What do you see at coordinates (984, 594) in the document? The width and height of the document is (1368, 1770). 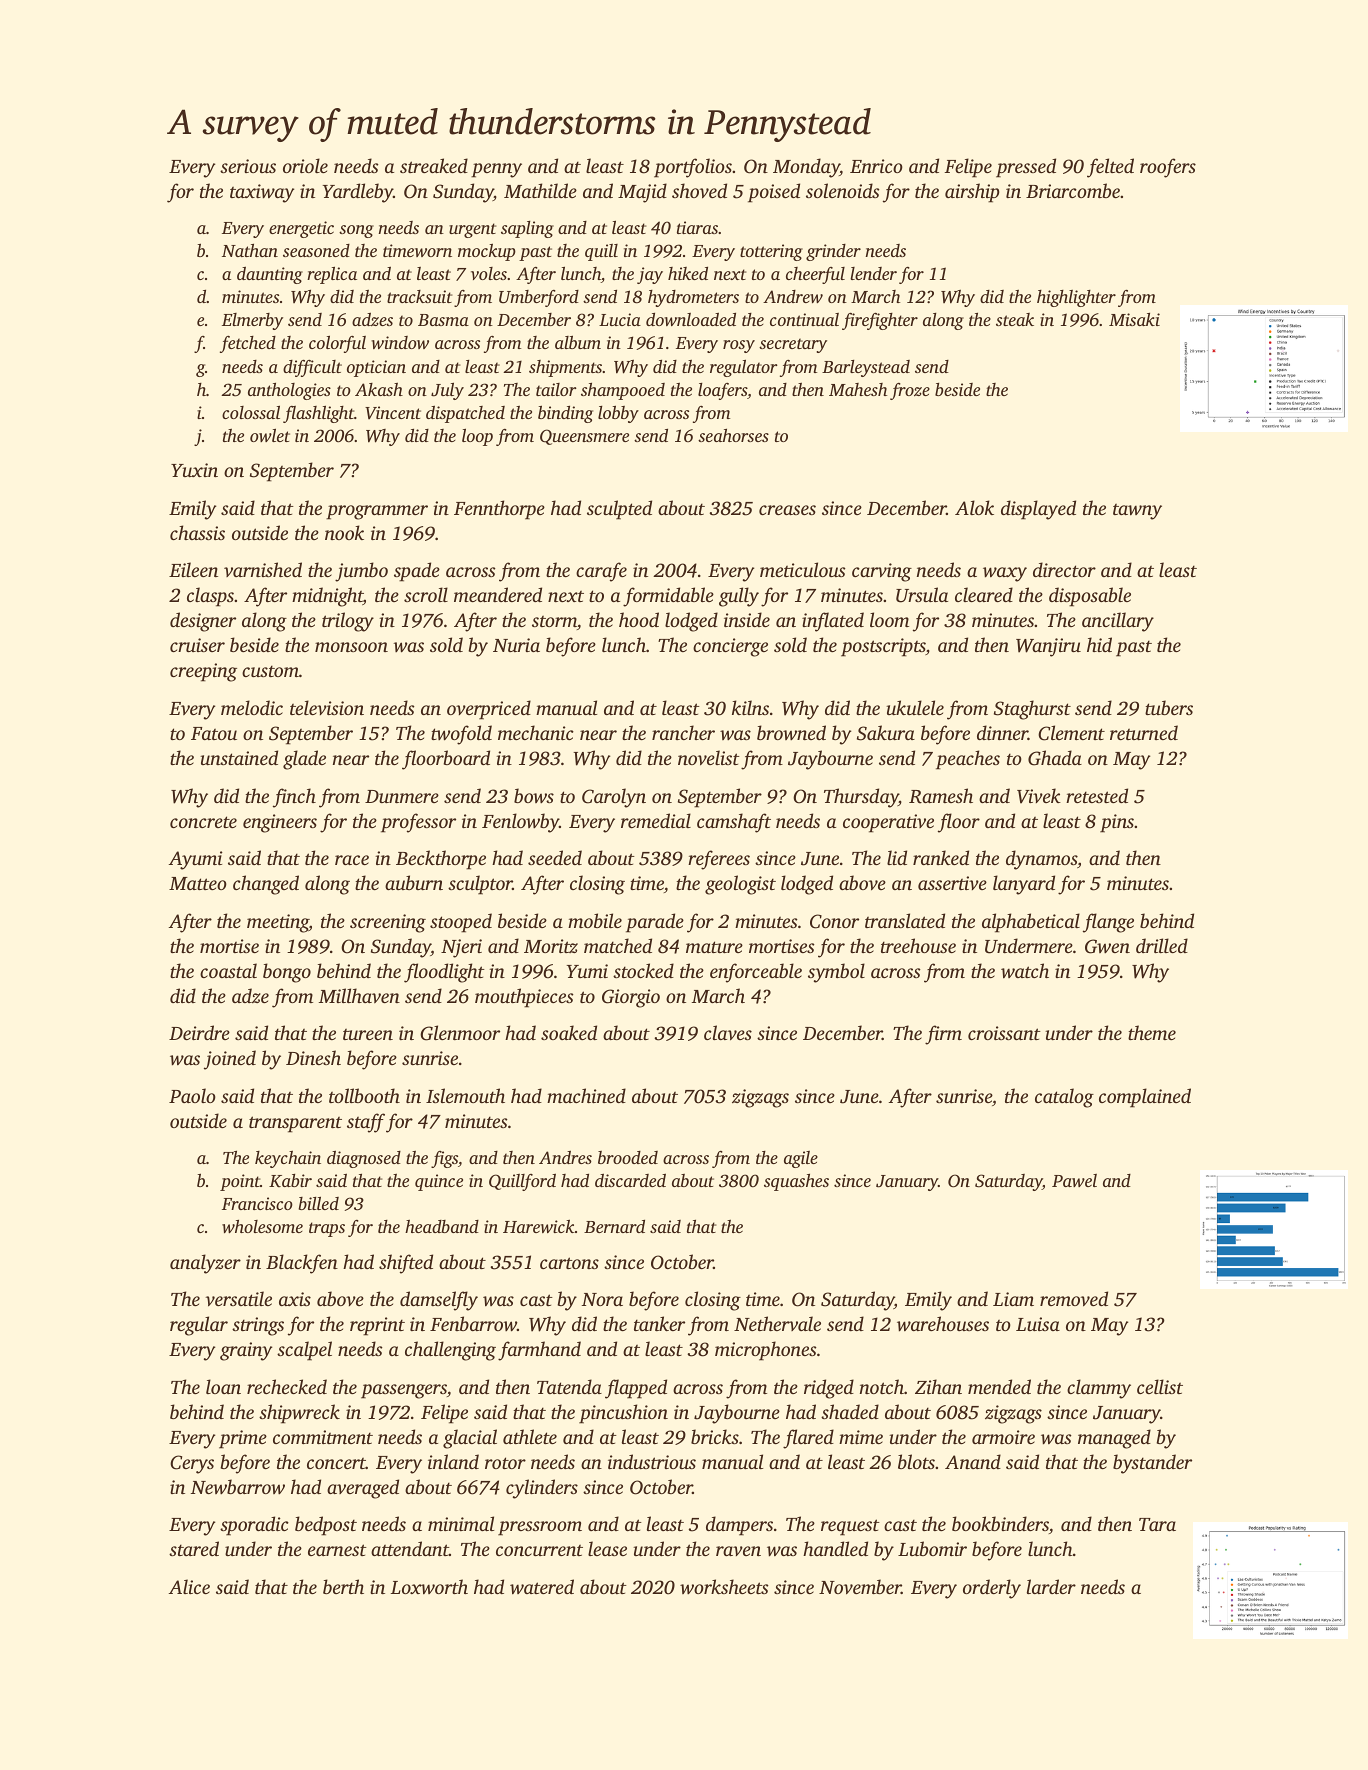 I see `cleared` at bounding box center [984, 594].
